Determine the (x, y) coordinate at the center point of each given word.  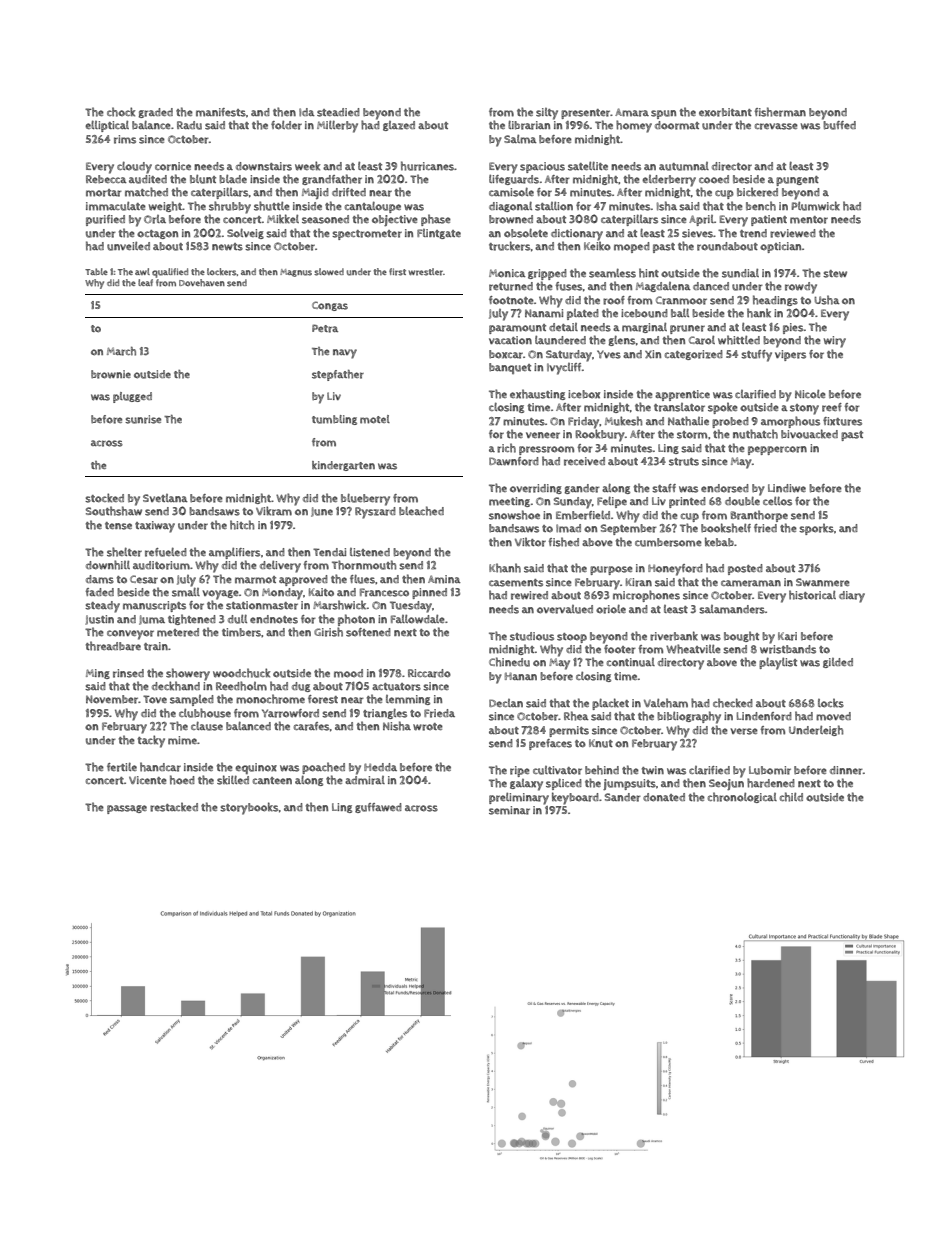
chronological (742, 797)
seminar (509, 810)
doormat (677, 125)
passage (127, 809)
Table (96, 271)
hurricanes (427, 166)
